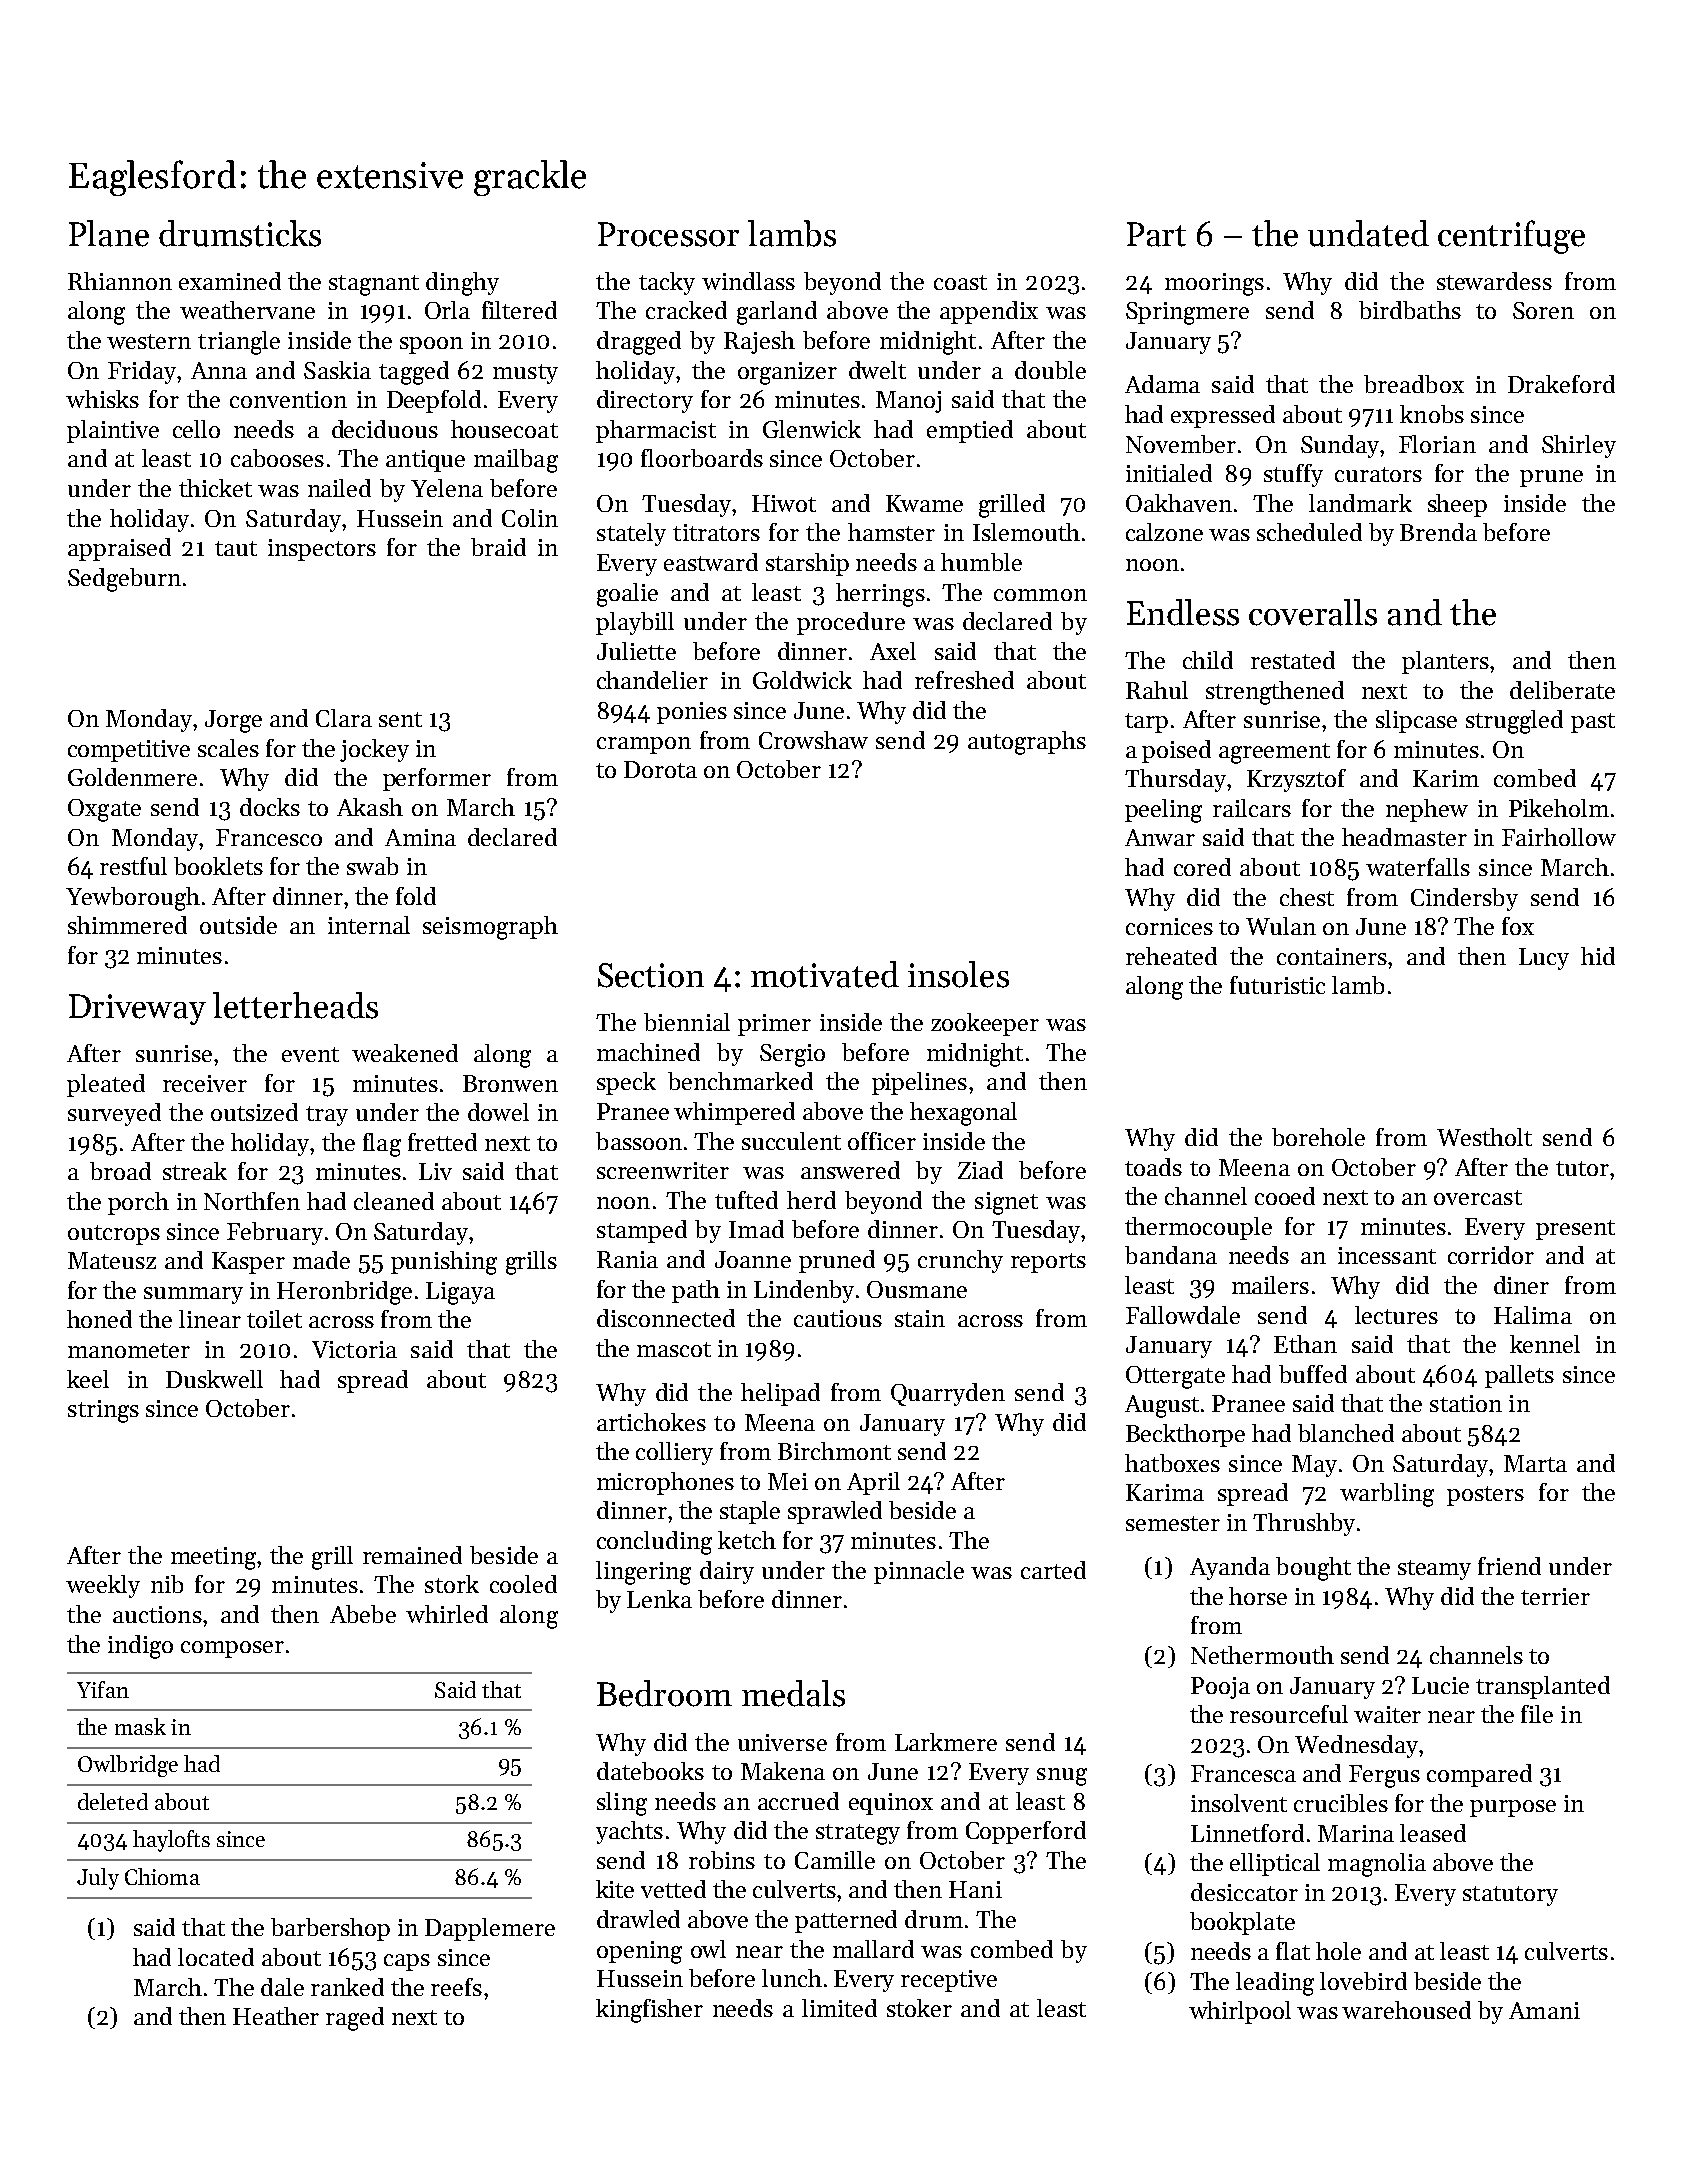 The image size is (1683, 2178). I want to click on Oxgate, so click(104, 810).
